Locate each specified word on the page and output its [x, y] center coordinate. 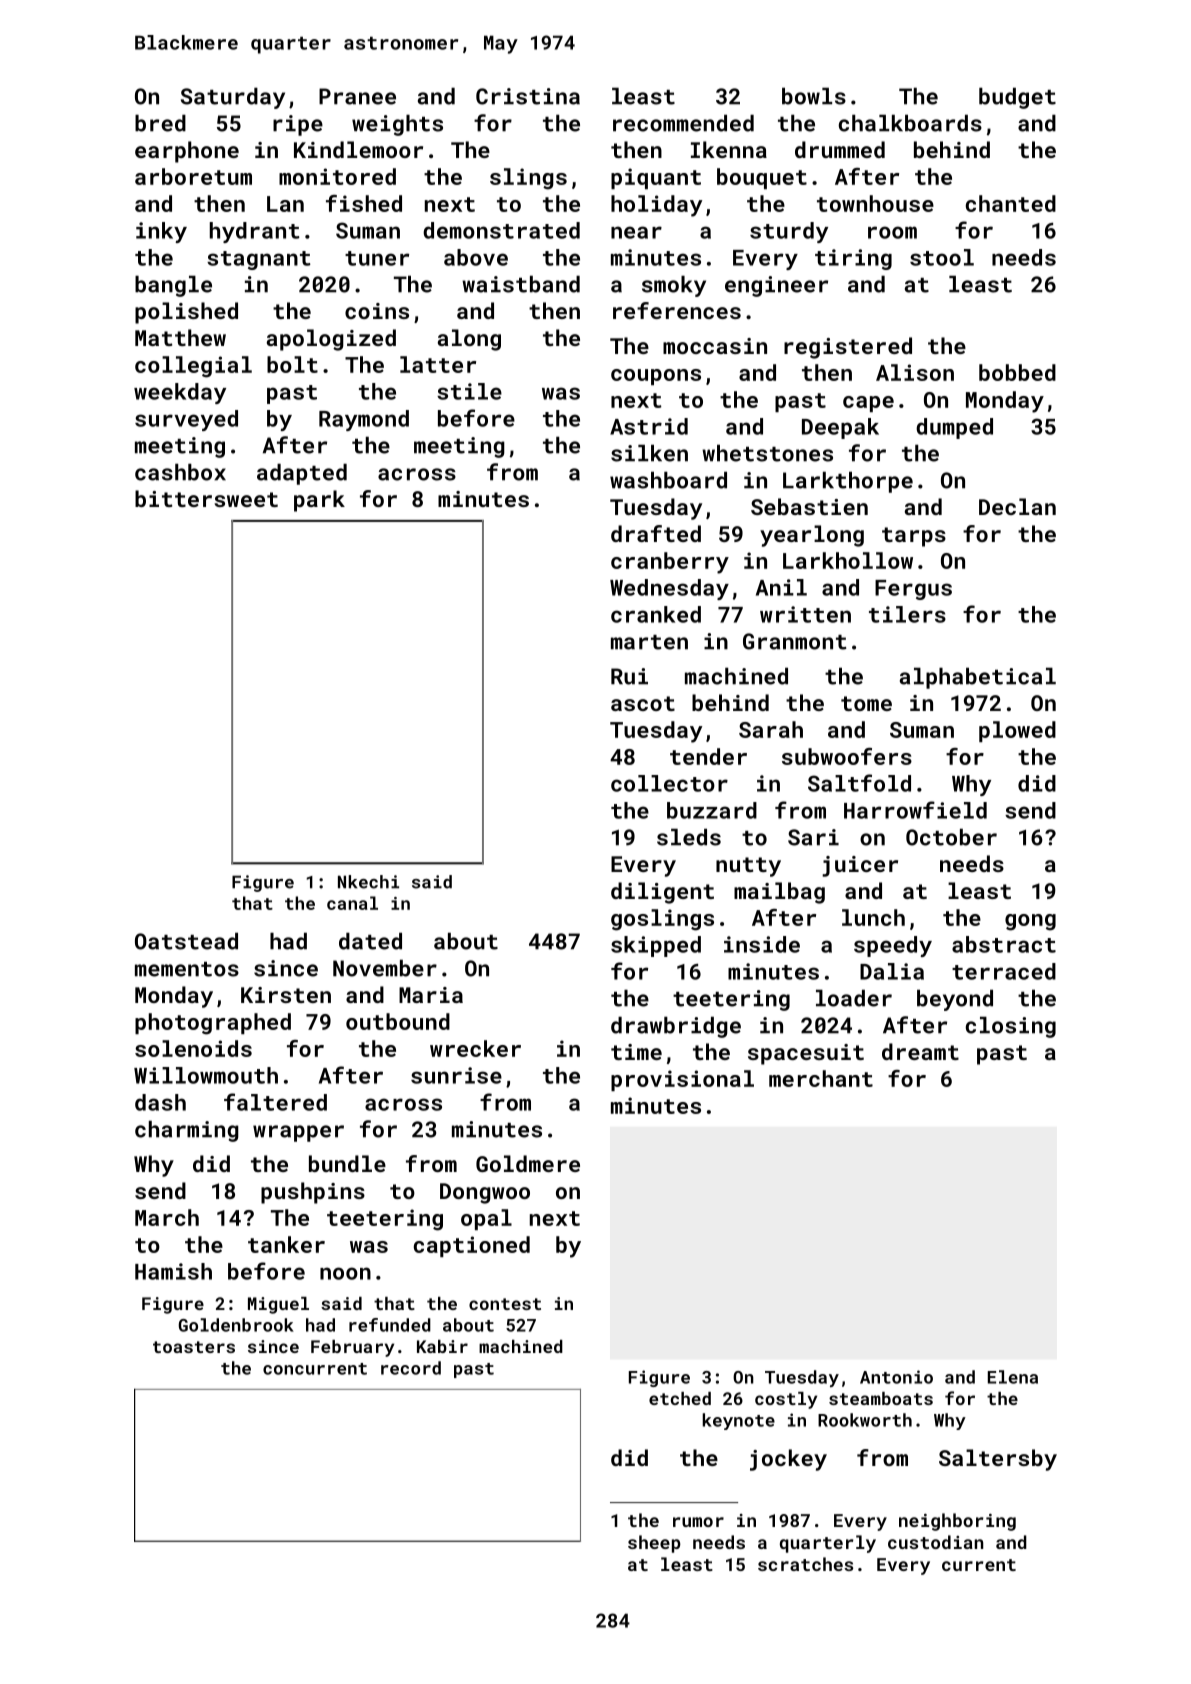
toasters [194, 1347]
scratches [805, 1564]
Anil [781, 587]
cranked [656, 614]
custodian [935, 1542]
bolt [292, 364]
